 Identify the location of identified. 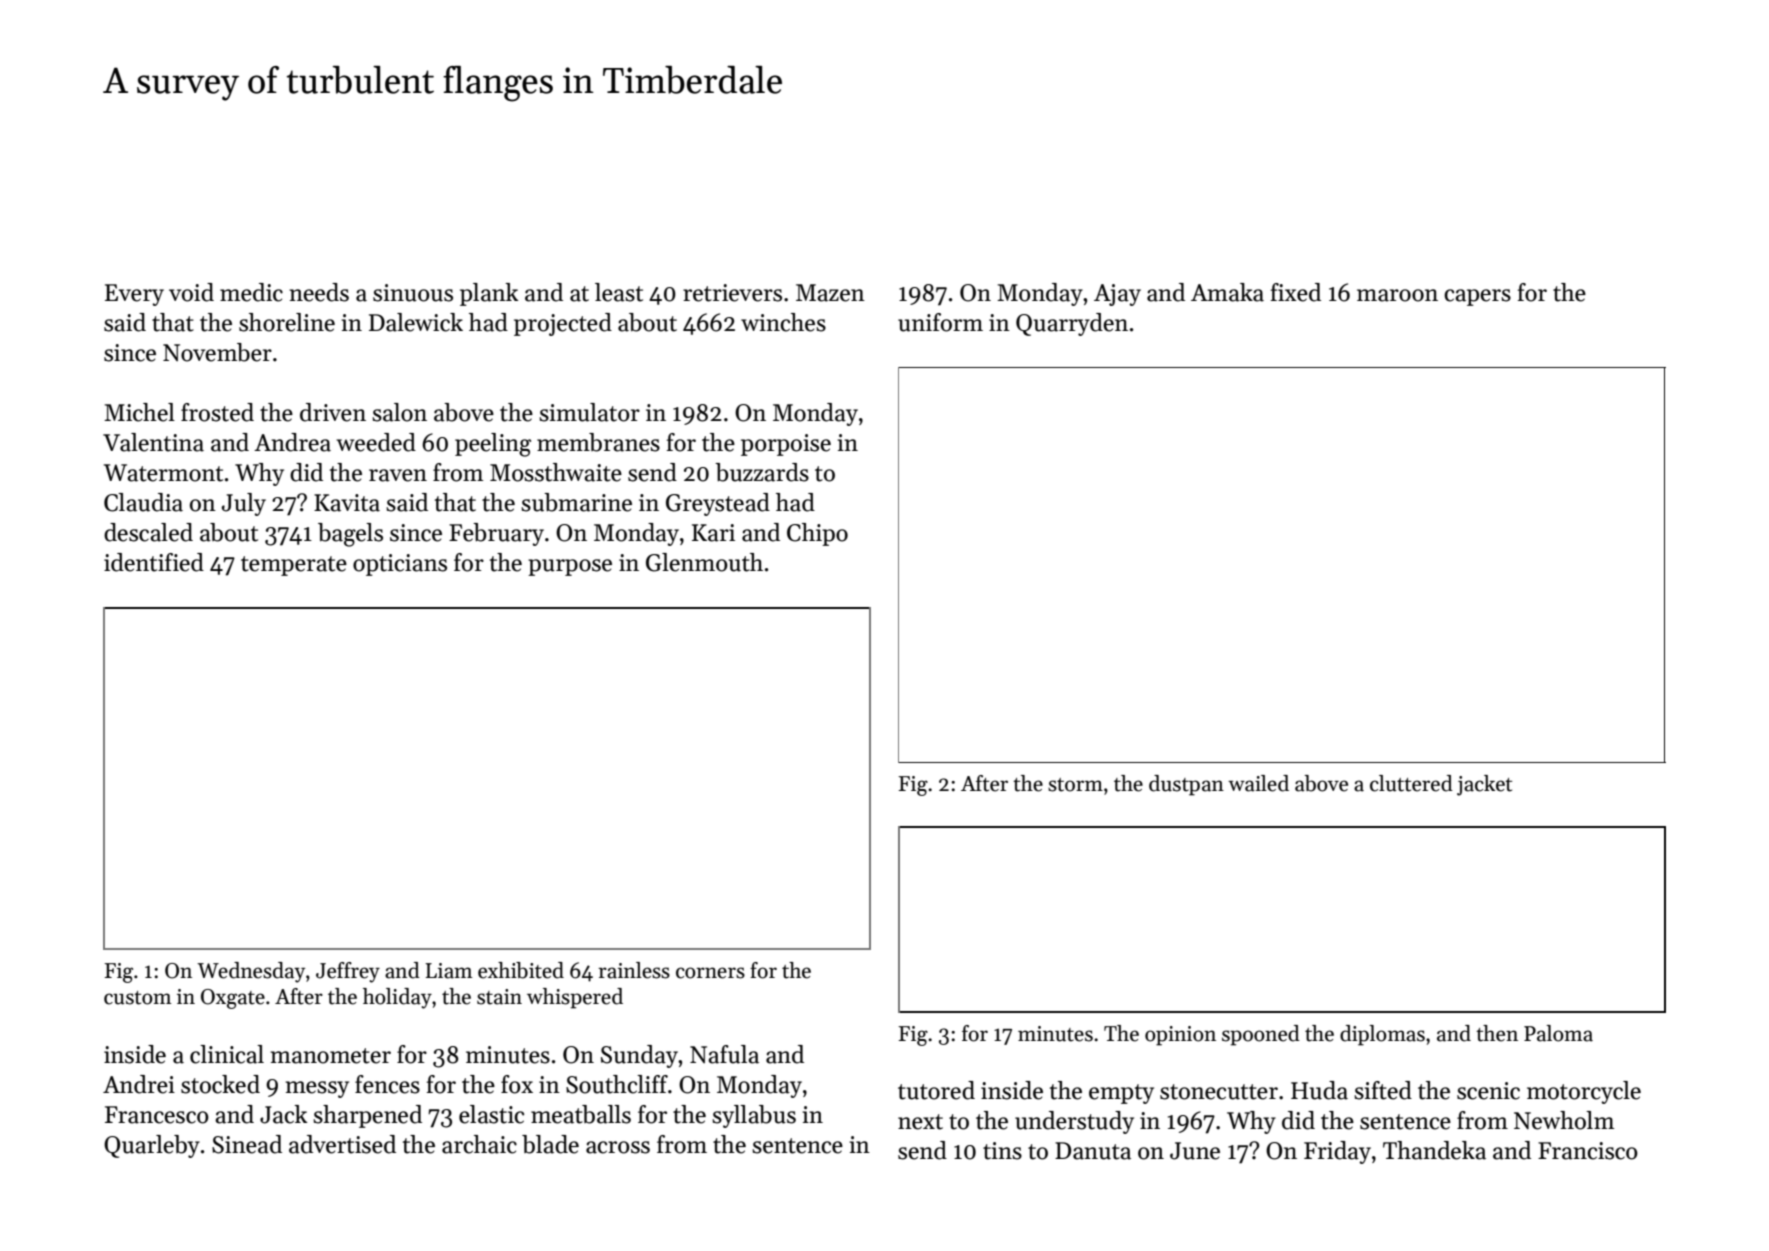
(154, 562).
